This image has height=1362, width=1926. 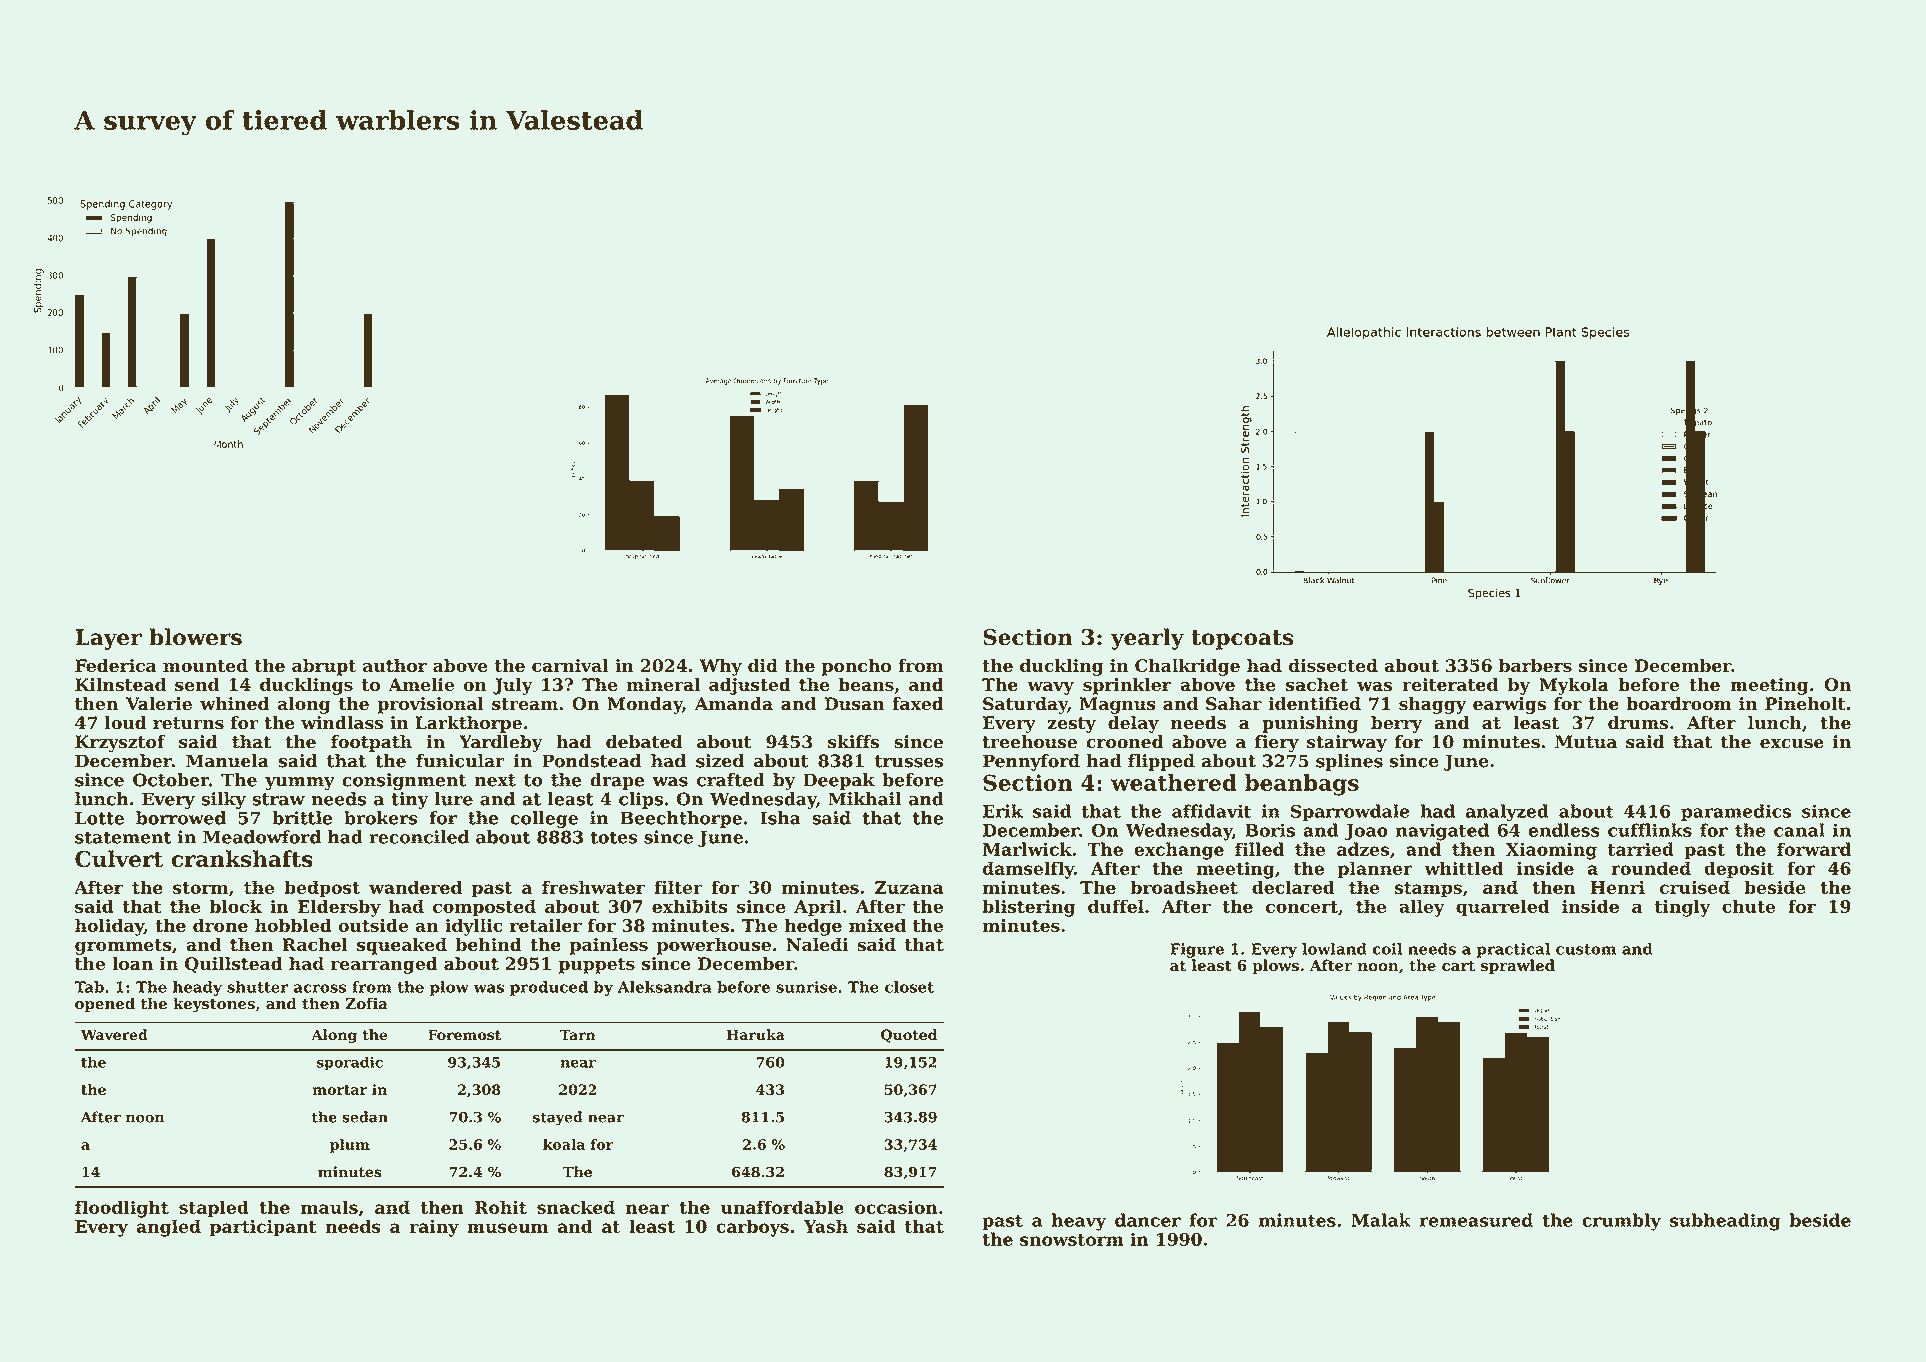 What do you see at coordinates (195, 637) in the image?
I see `blowers` at bounding box center [195, 637].
